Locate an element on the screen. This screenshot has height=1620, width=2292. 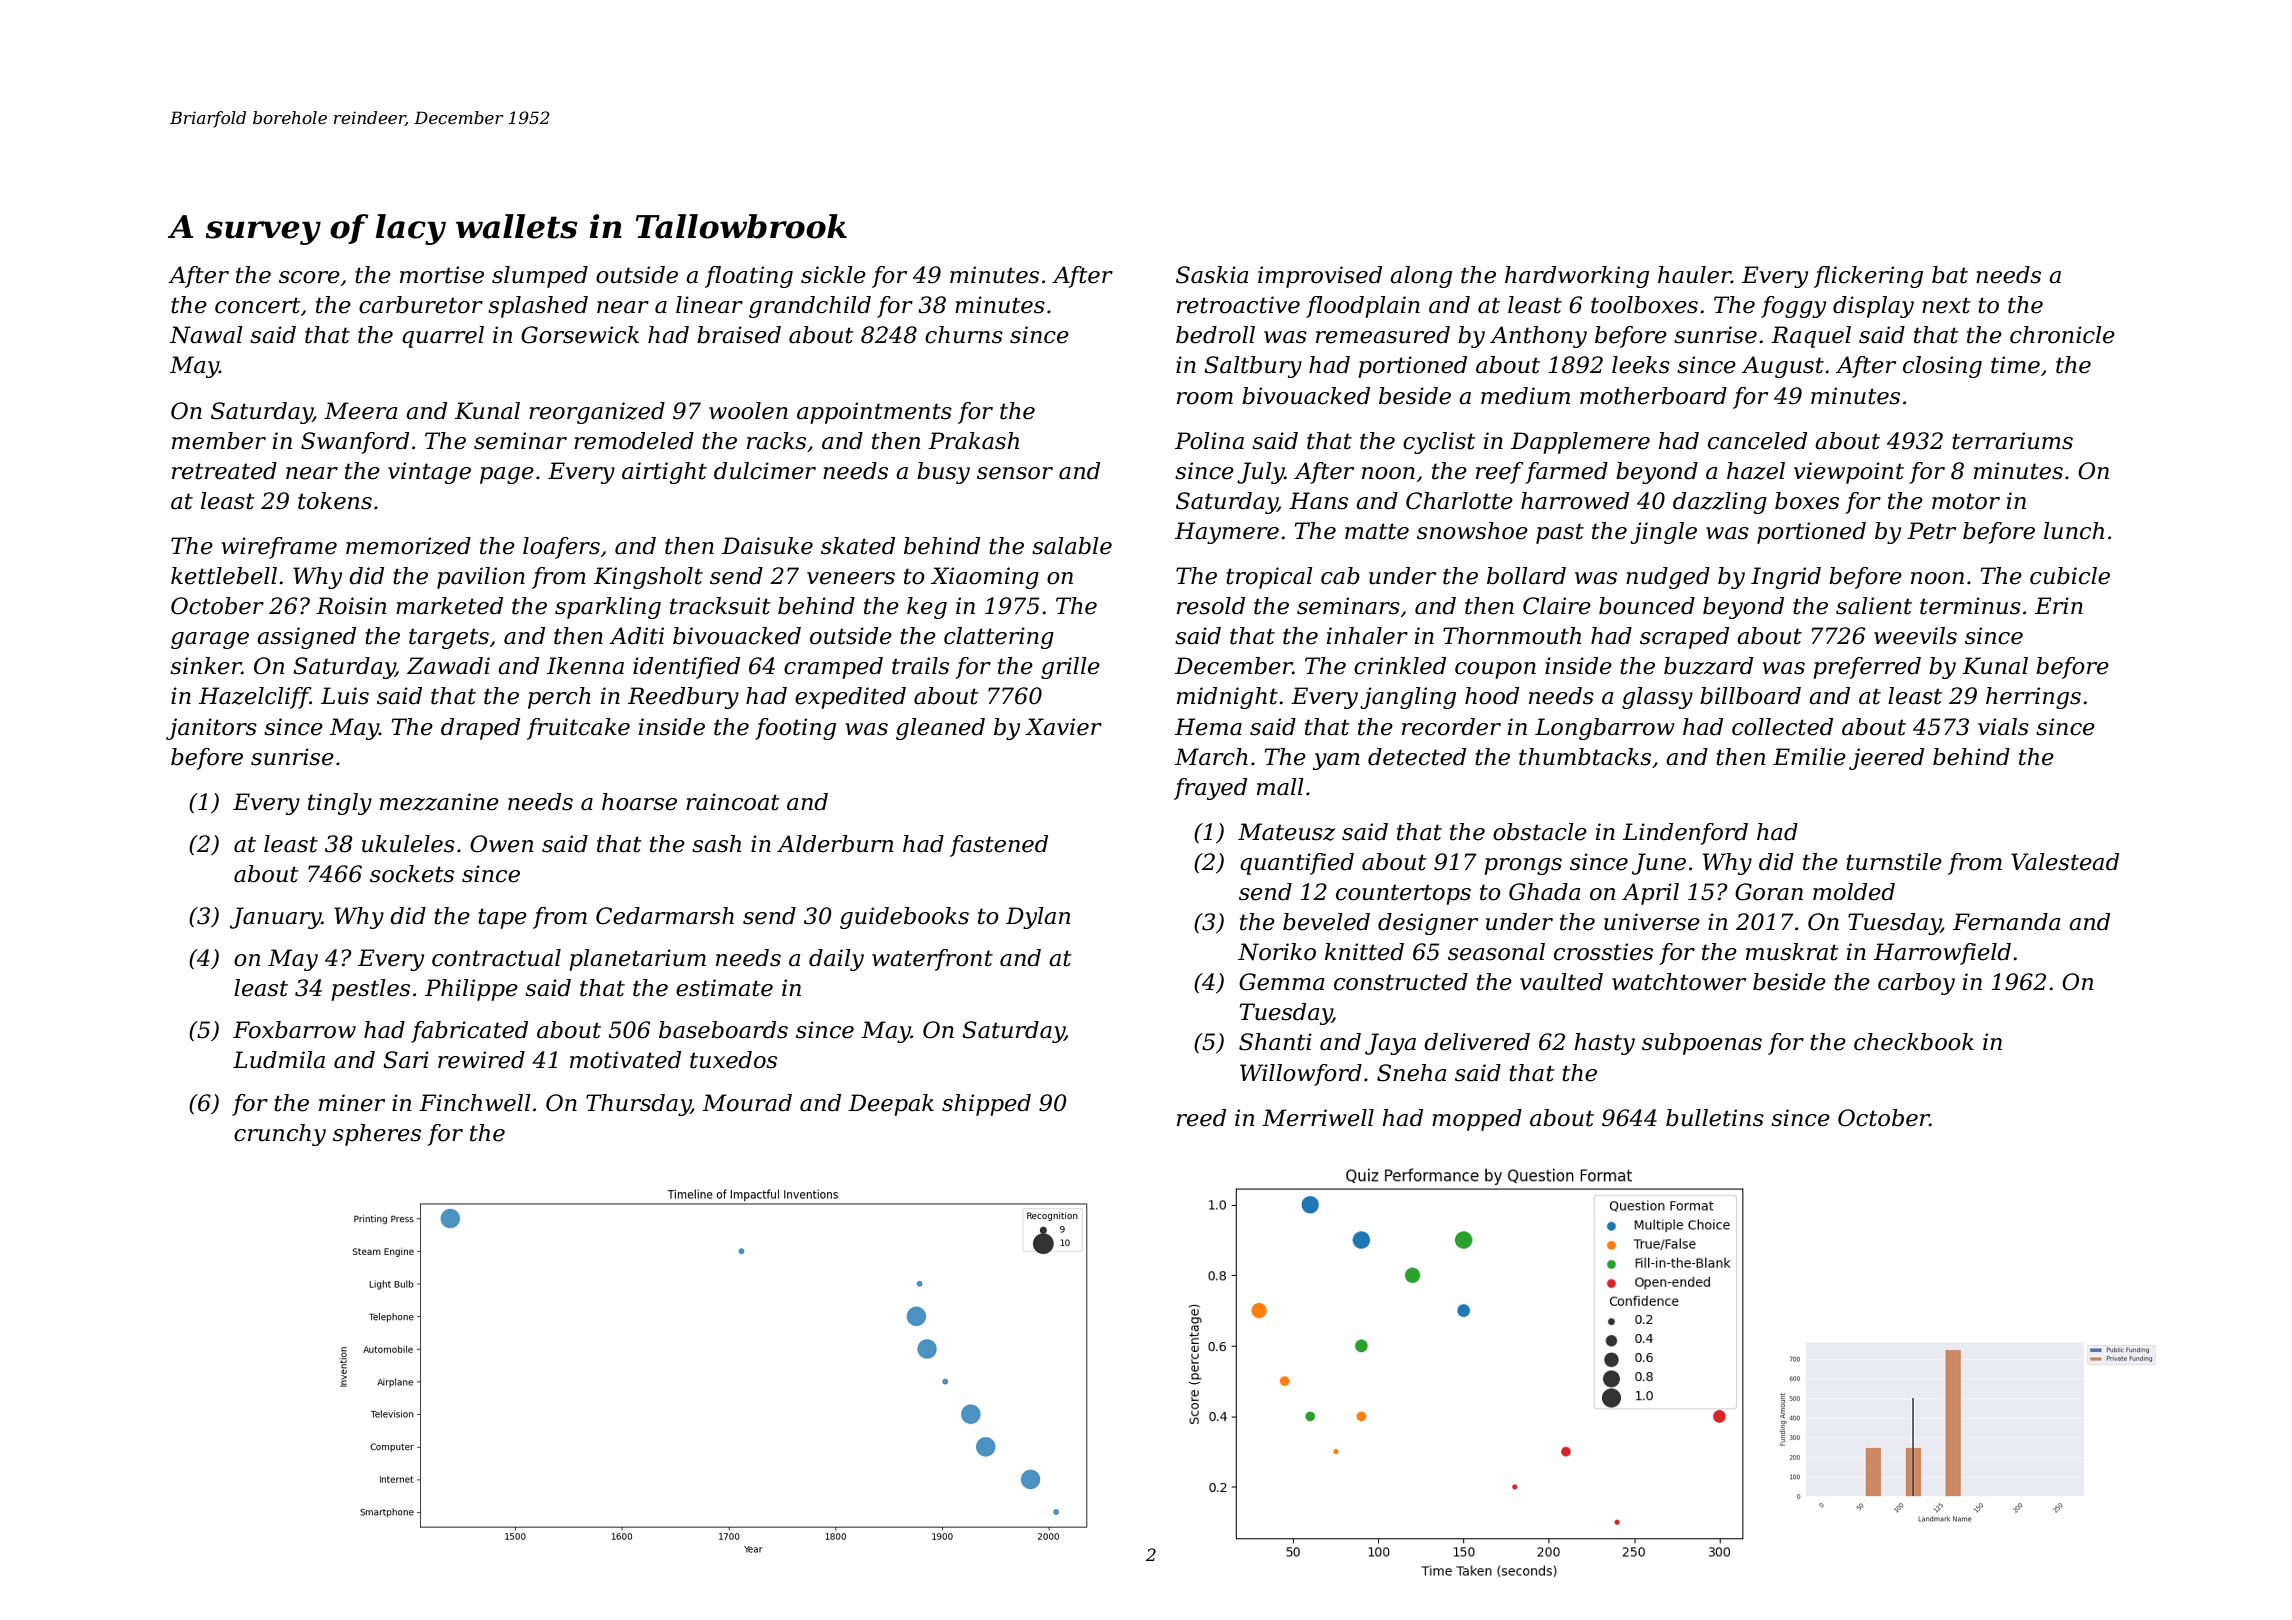
Gorsewick is located at coordinates (580, 335).
